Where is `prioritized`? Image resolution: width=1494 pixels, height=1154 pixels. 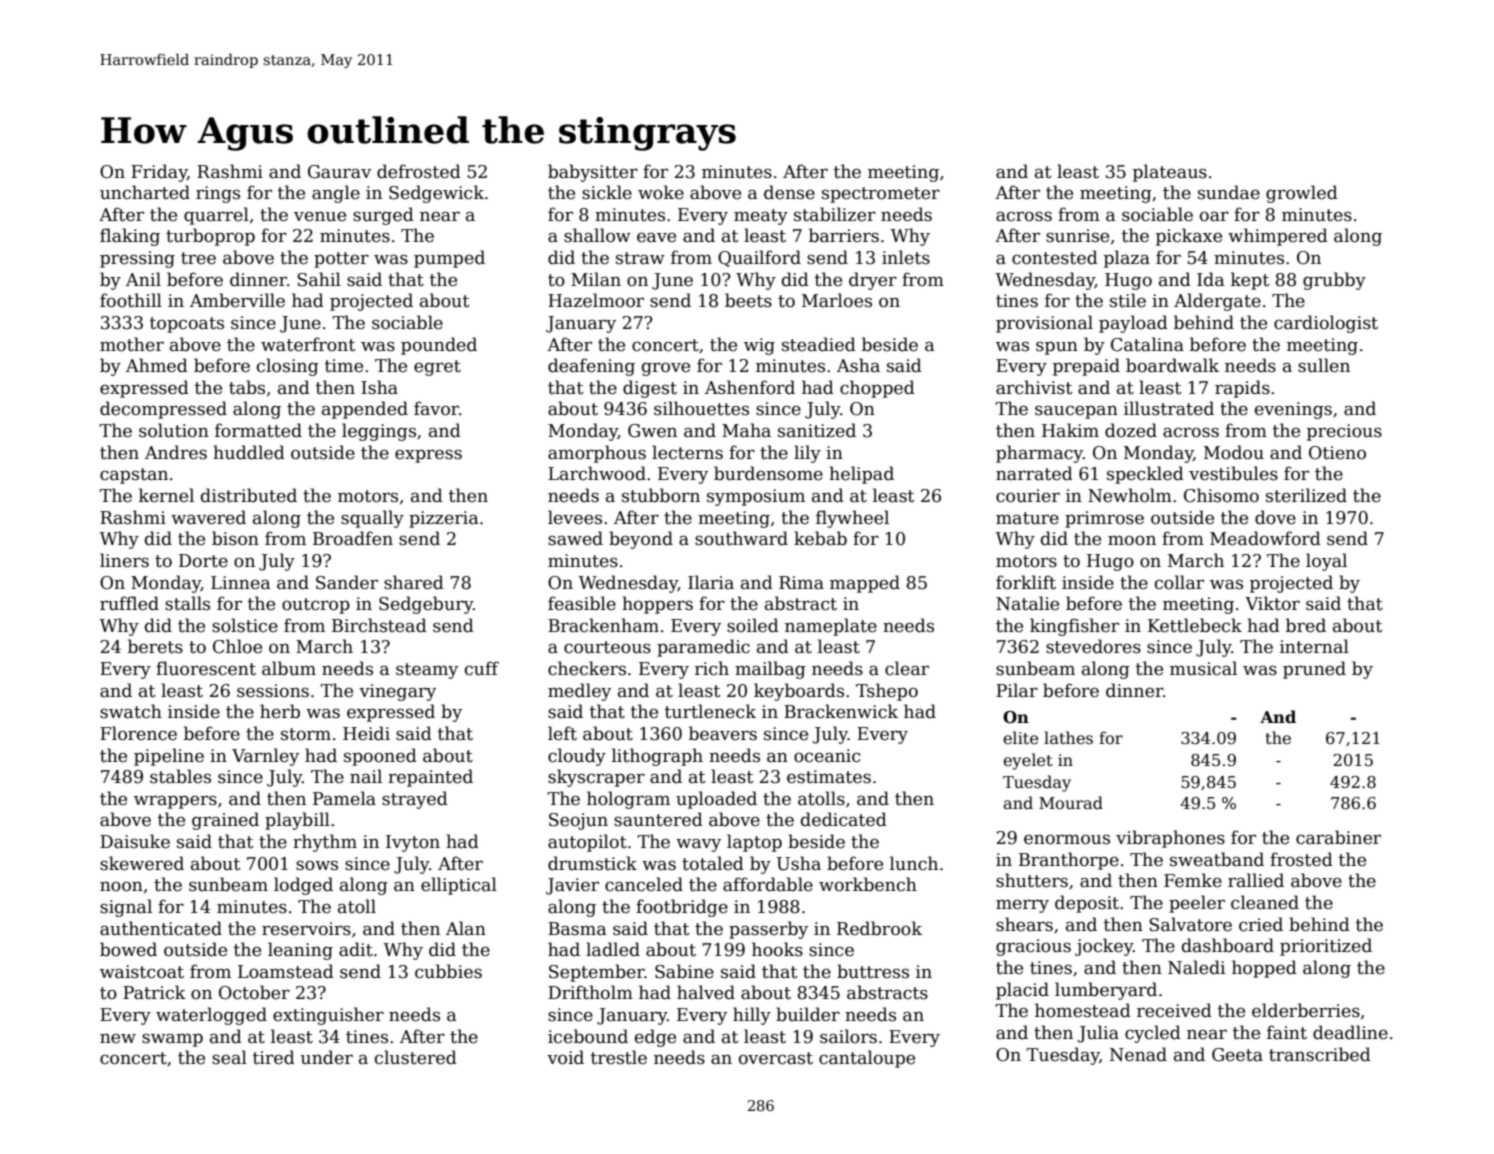
prioritized is located at coordinates (1326, 947).
